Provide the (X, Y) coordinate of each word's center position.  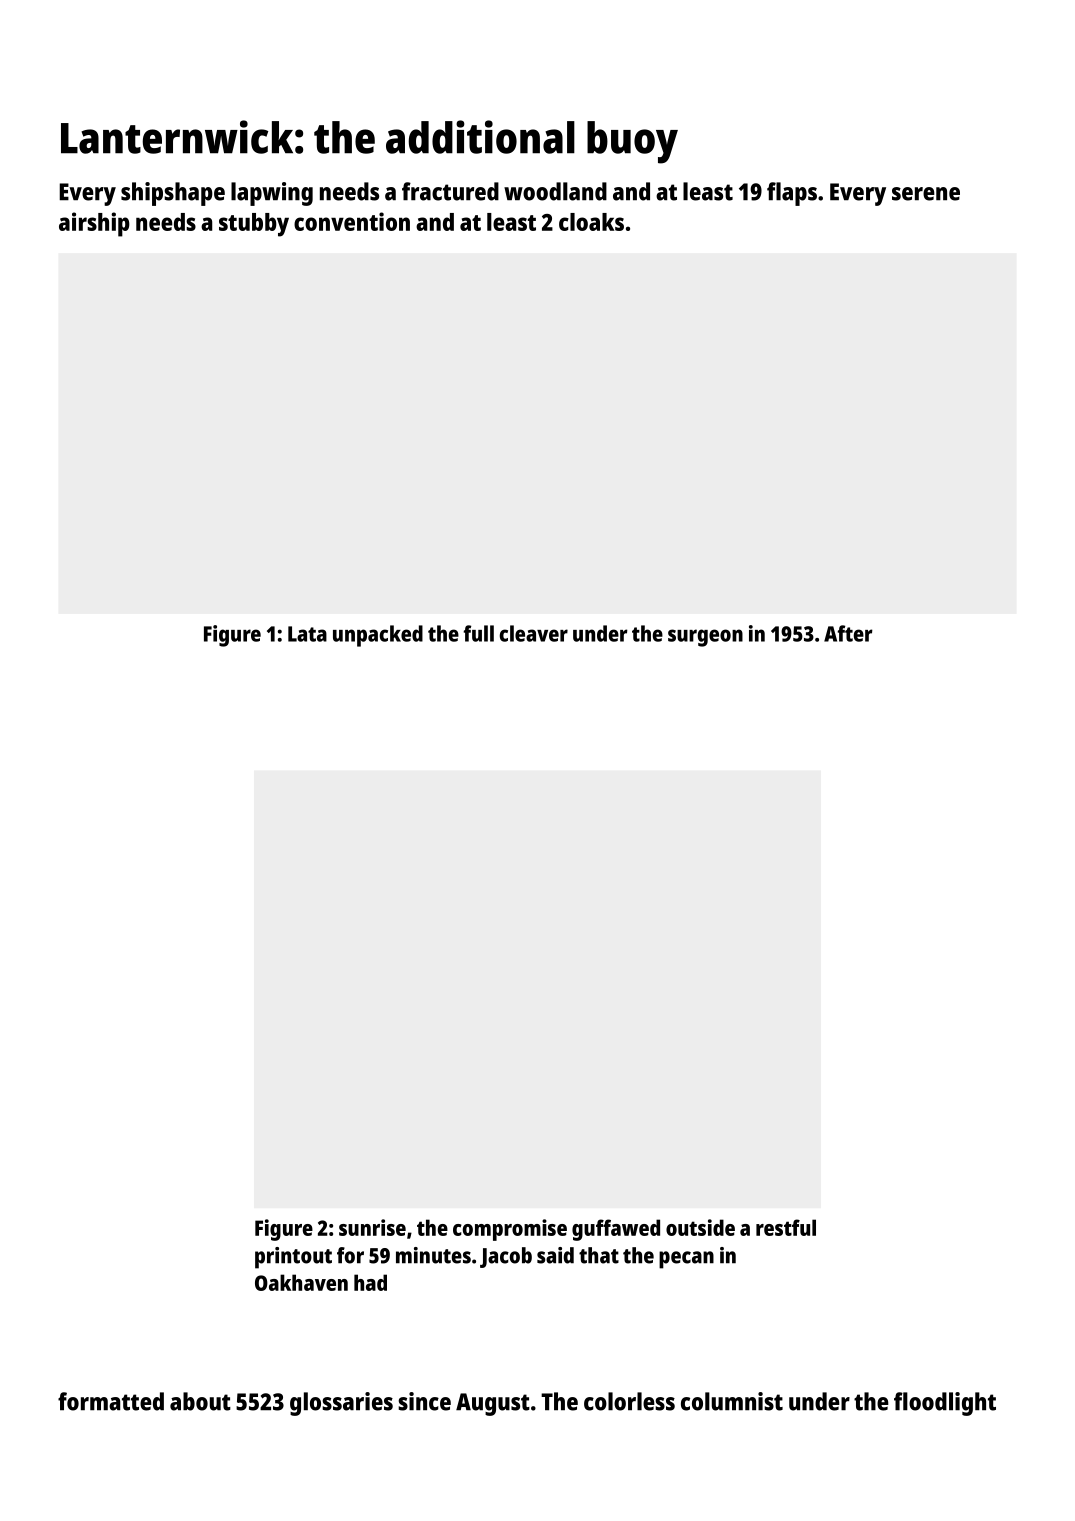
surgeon (705, 638)
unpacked (378, 636)
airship (94, 224)
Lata (307, 634)
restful (786, 1227)
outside (700, 1227)
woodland (555, 191)
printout (293, 1258)
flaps (792, 194)
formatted (111, 1401)
